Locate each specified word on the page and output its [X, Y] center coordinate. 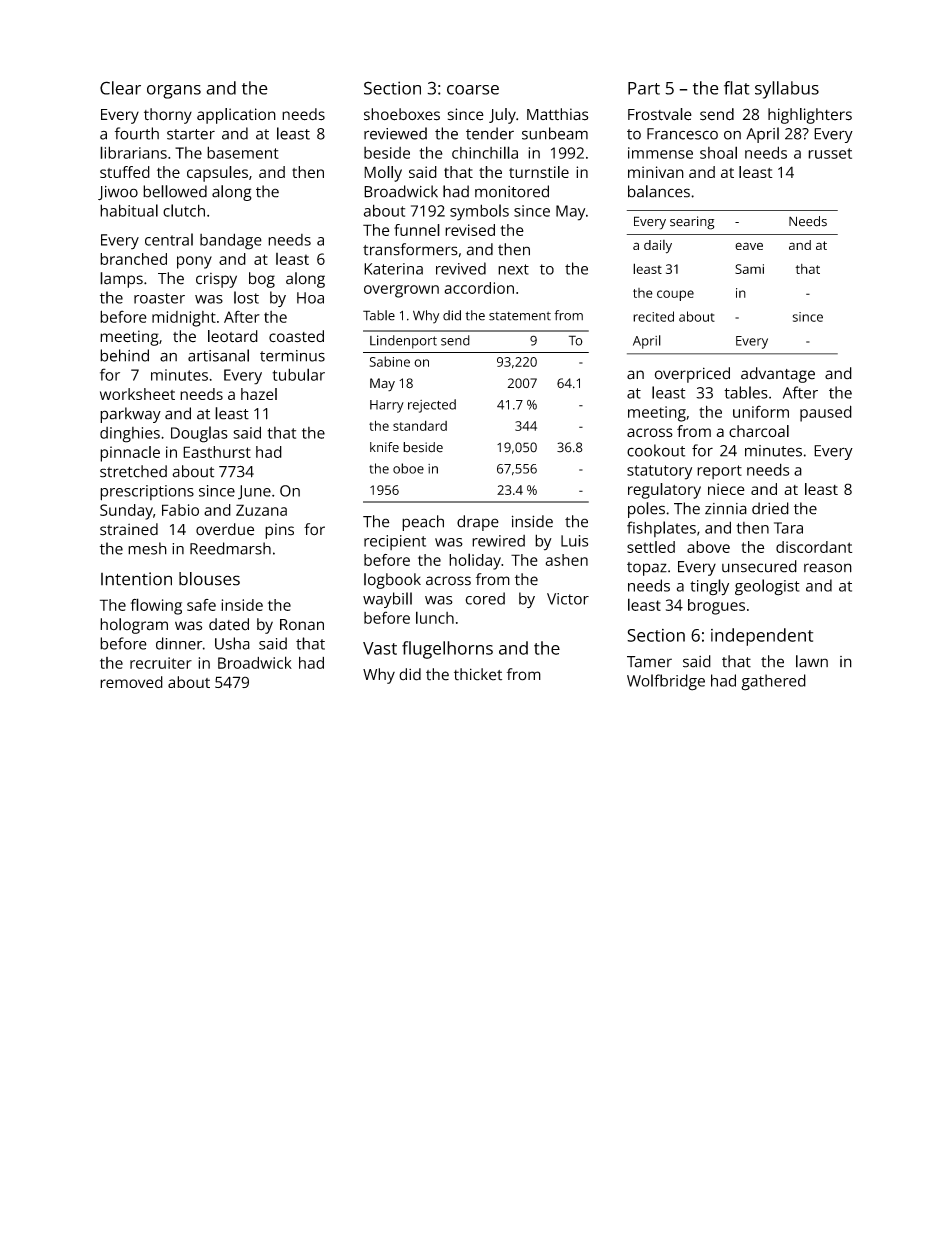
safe [201, 605]
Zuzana [261, 510]
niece [726, 489]
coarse [473, 90]
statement [520, 316]
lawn [812, 661]
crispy [216, 280]
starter [191, 134]
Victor [568, 599]
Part [644, 88]
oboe [408, 468]
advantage [778, 375]
